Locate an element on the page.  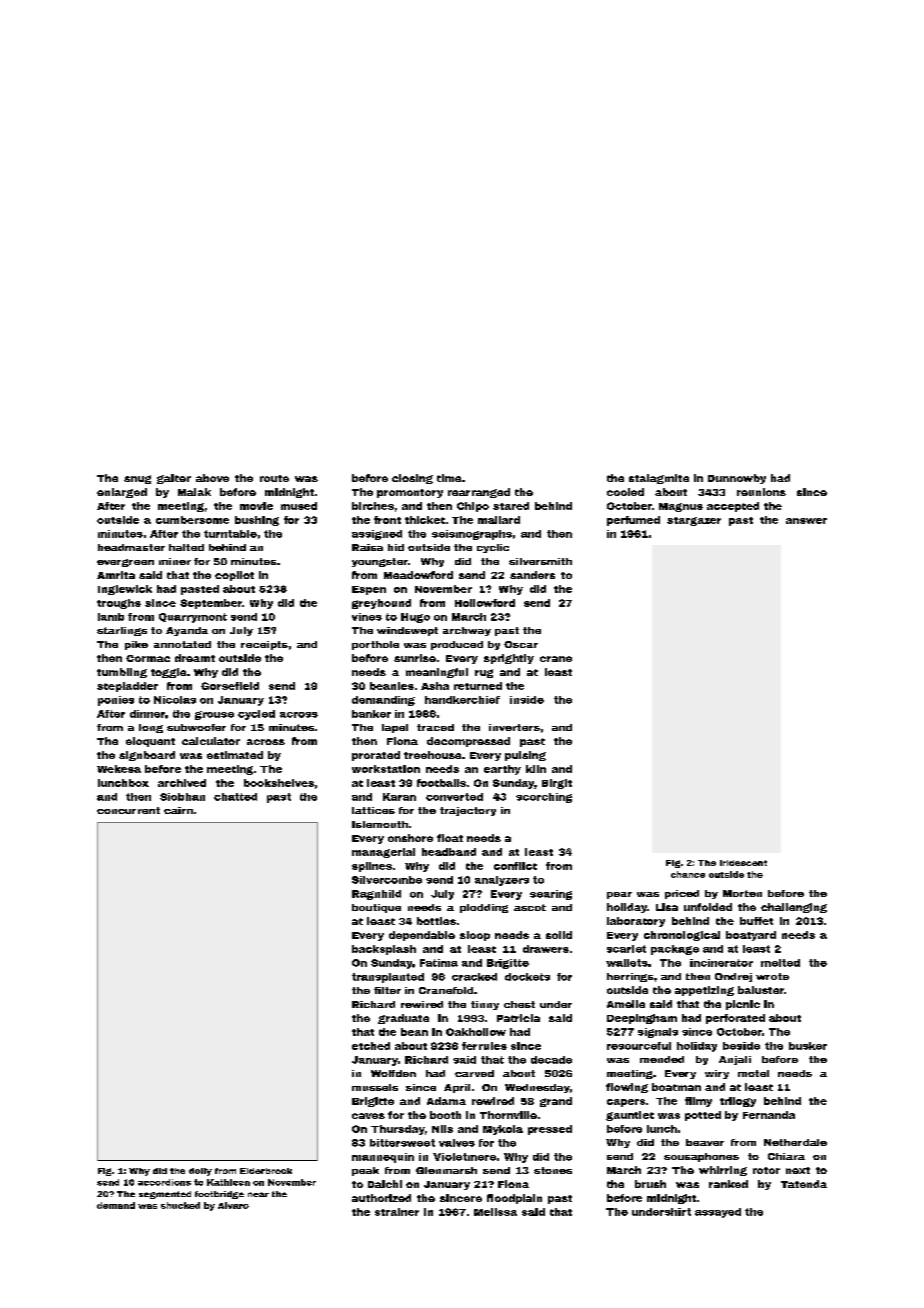
Dunnowby is located at coordinates (737, 479).
